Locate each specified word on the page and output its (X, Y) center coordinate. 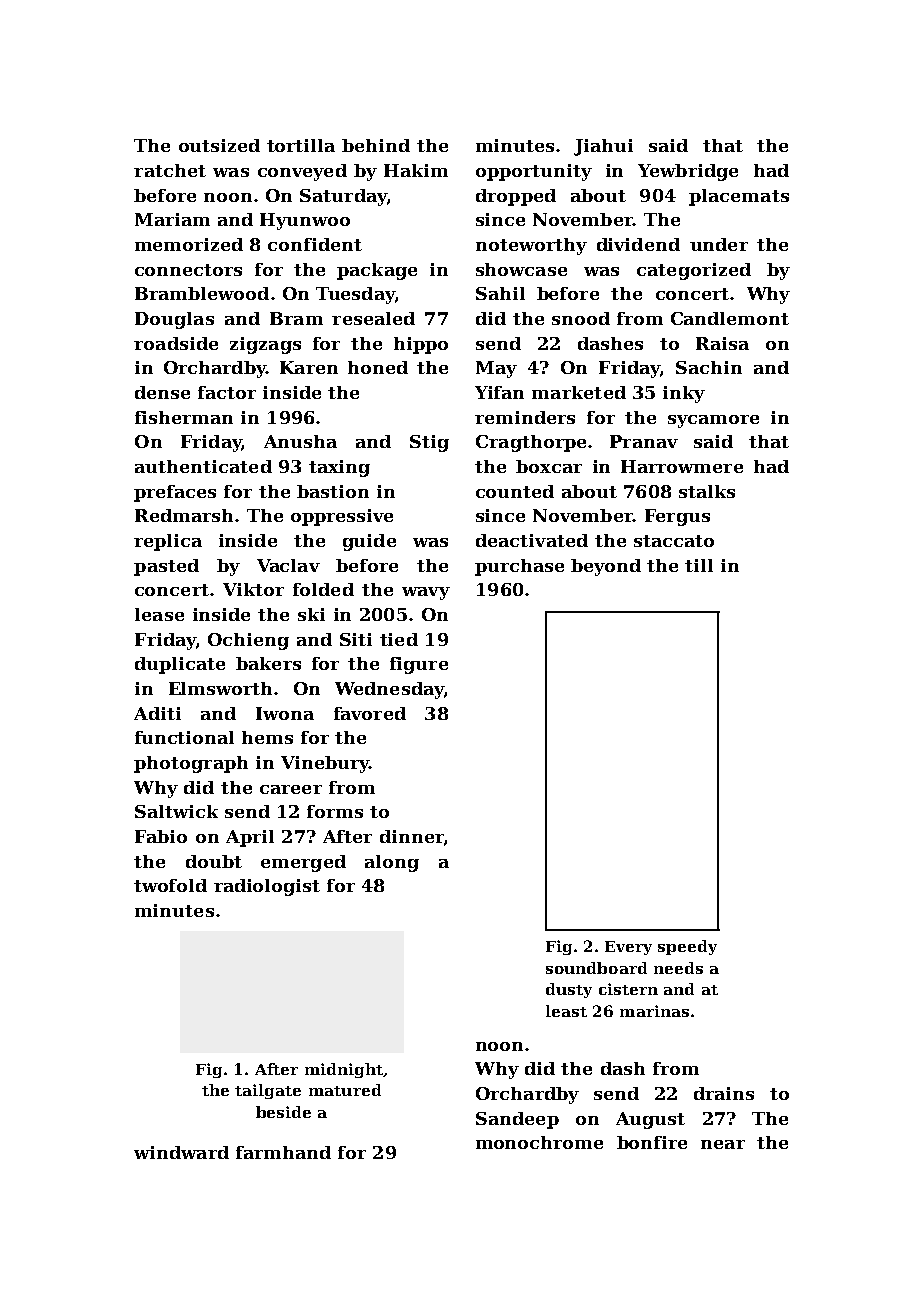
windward (181, 1152)
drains (724, 1093)
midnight (344, 1070)
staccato (674, 541)
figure (419, 665)
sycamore (713, 421)
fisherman (184, 417)
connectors (188, 270)
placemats (739, 197)
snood (581, 318)
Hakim (416, 170)
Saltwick (176, 811)
